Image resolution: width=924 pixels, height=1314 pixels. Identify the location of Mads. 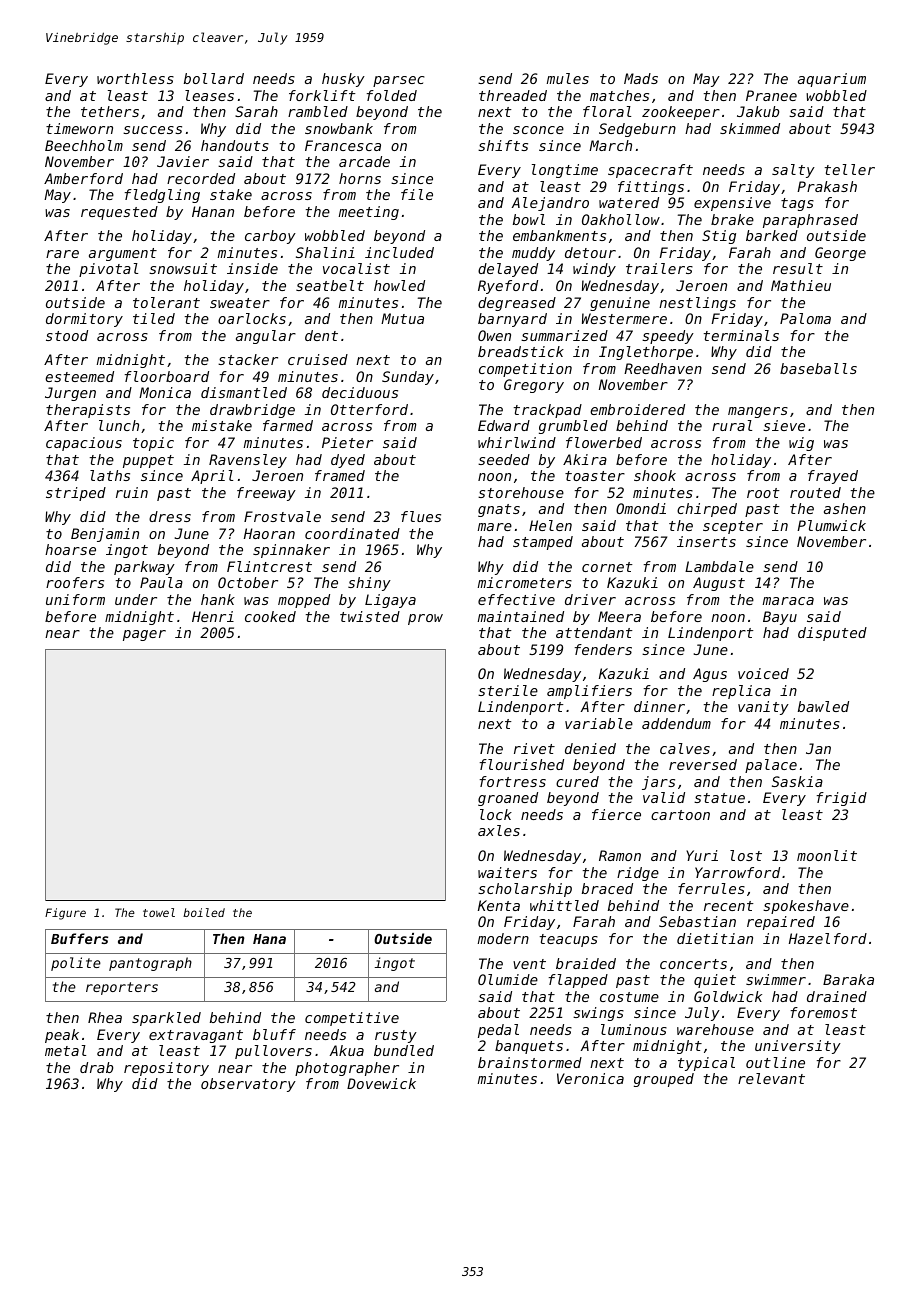
(641, 78).
